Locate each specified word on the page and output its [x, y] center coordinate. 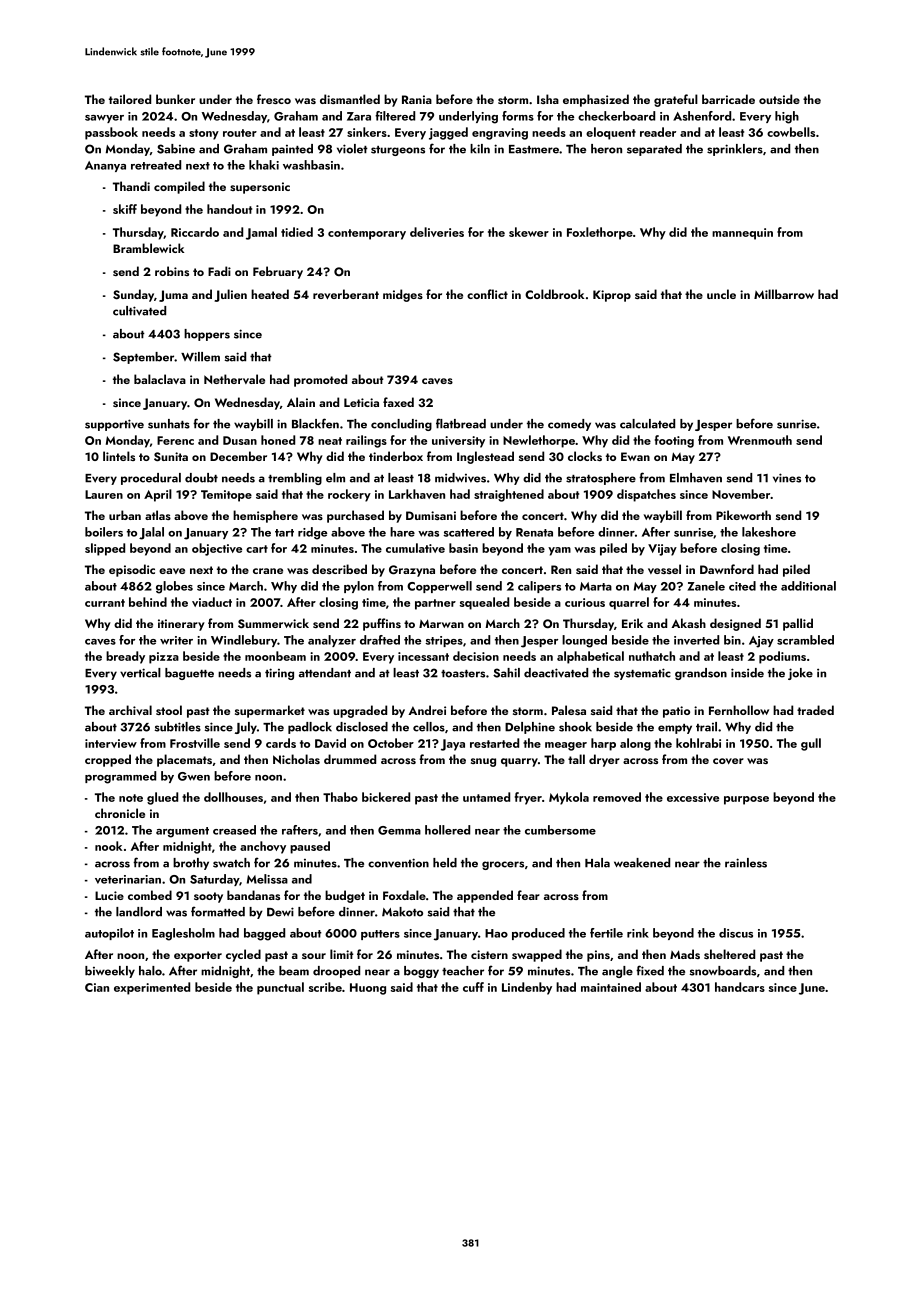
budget [345, 896]
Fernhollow [739, 710]
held [445, 863]
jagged [448, 133]
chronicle [120, 813]
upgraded [360, 711]
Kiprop [612, 296]
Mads [685, 954]
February [278, 272]
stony [204, 134]
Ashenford [702, 116]
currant [105, 603]
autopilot [109, 934]
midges [403, 295]
